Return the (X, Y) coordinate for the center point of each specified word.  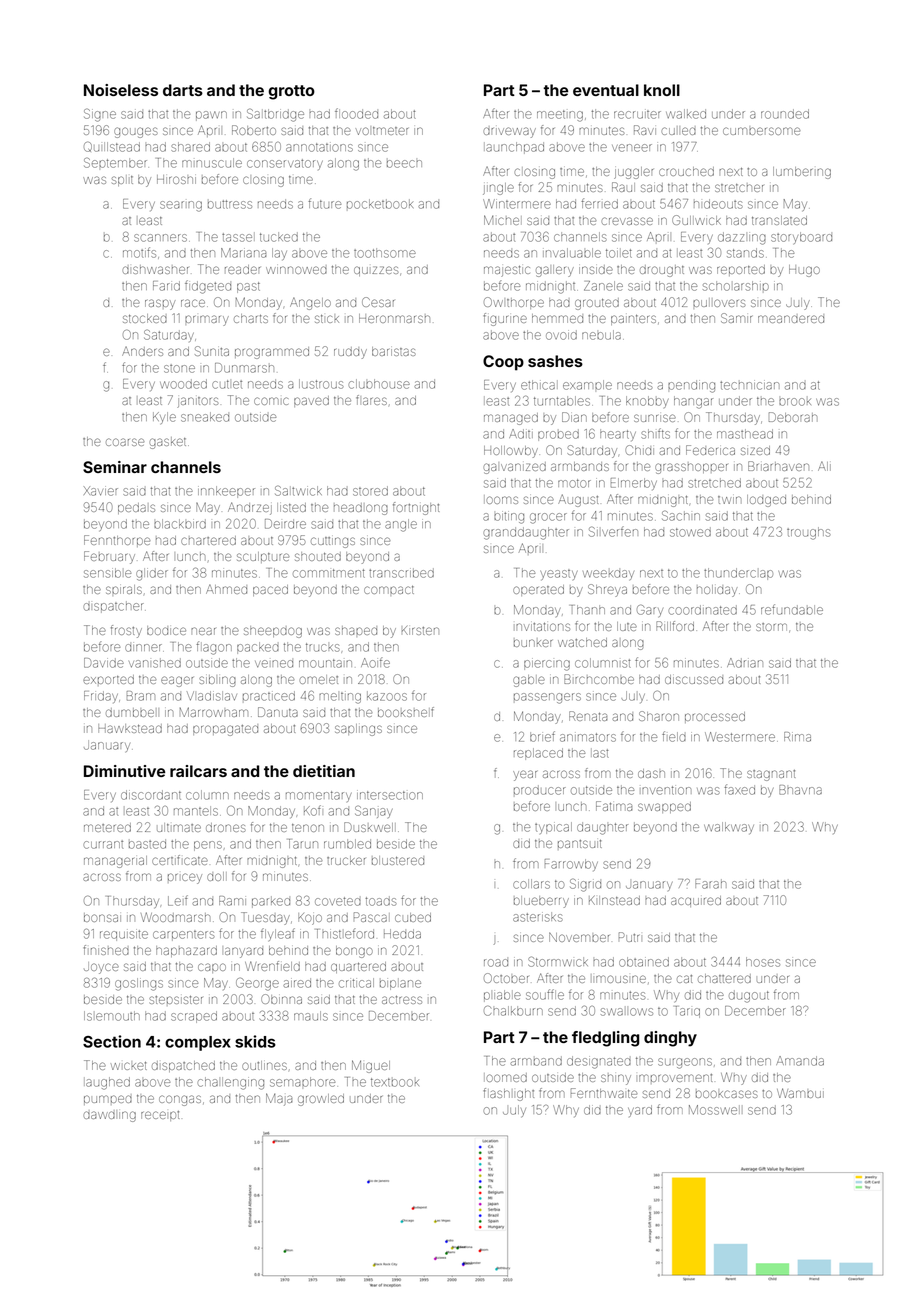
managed (511, 419)
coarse (125, 442)
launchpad (514, 148)
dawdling (109, 1116)
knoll (662, 90)
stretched (714, 483)
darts (183, 90)
